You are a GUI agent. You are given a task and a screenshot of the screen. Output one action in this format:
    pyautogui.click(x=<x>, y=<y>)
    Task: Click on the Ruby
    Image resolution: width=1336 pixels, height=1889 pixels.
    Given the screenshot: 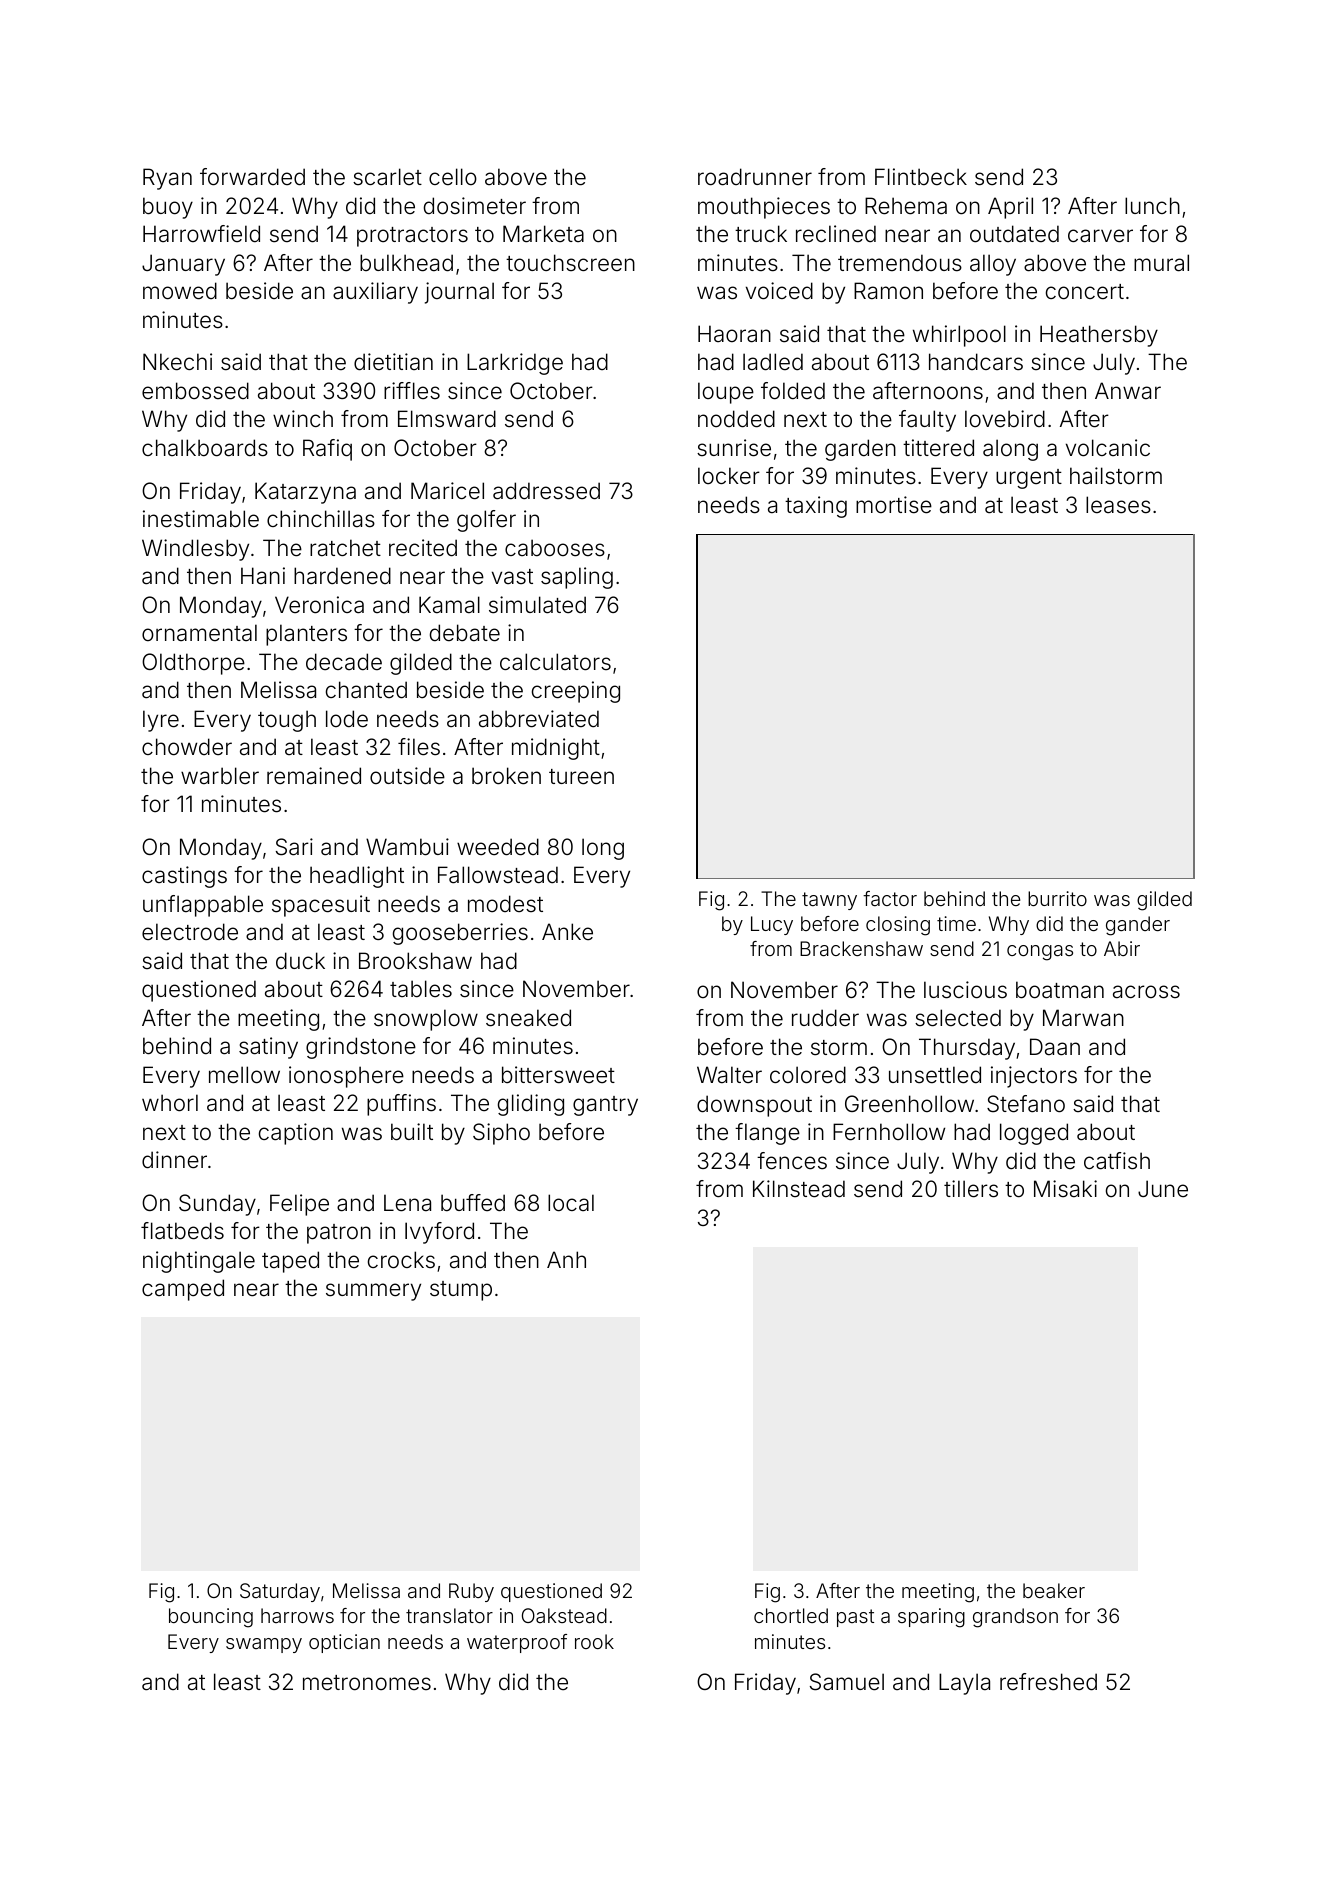 What is the action you would take?
    pyautogui.click(x=471, y=1592)
